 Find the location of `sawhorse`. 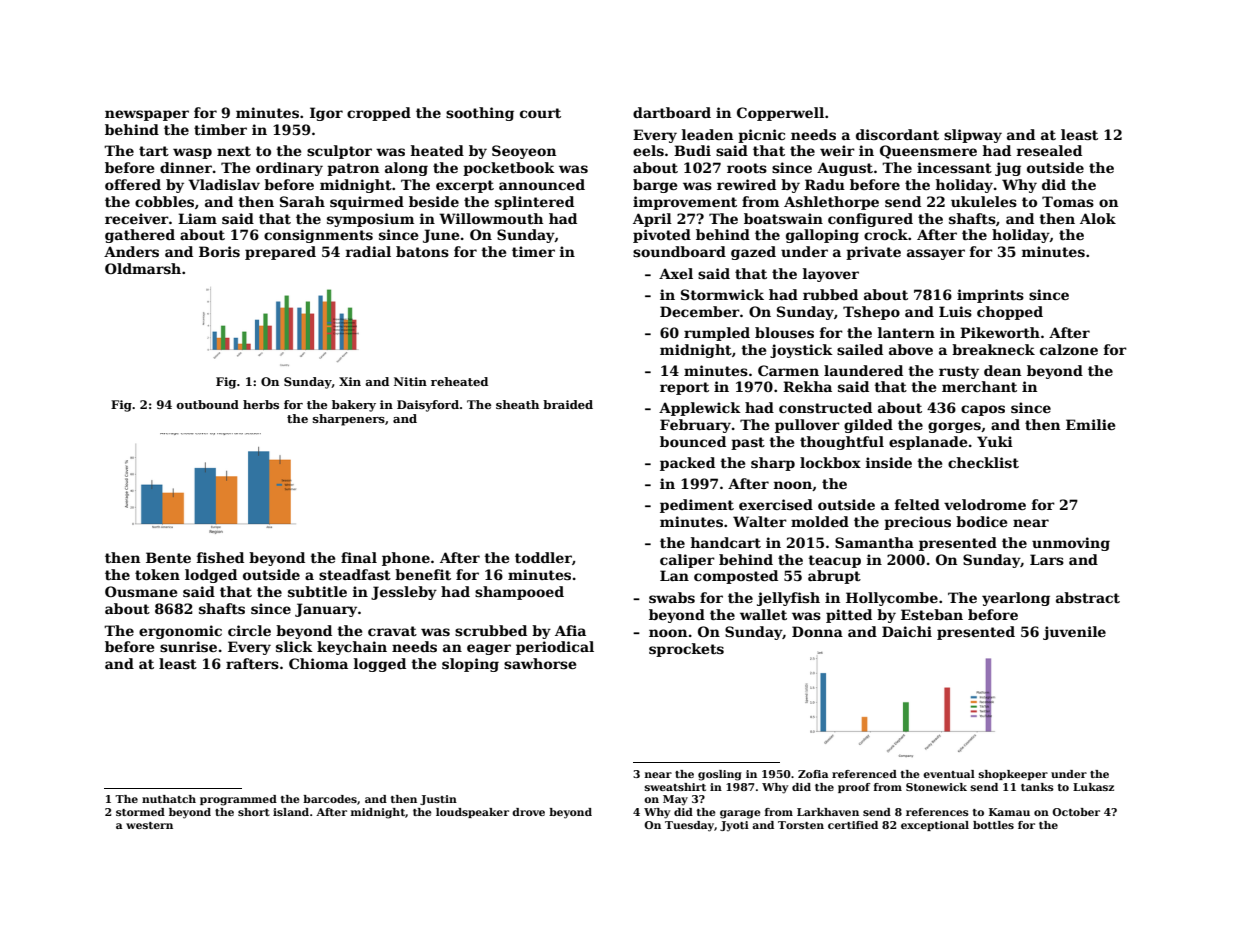

sawhorse is located at coordinates (540, 663).
